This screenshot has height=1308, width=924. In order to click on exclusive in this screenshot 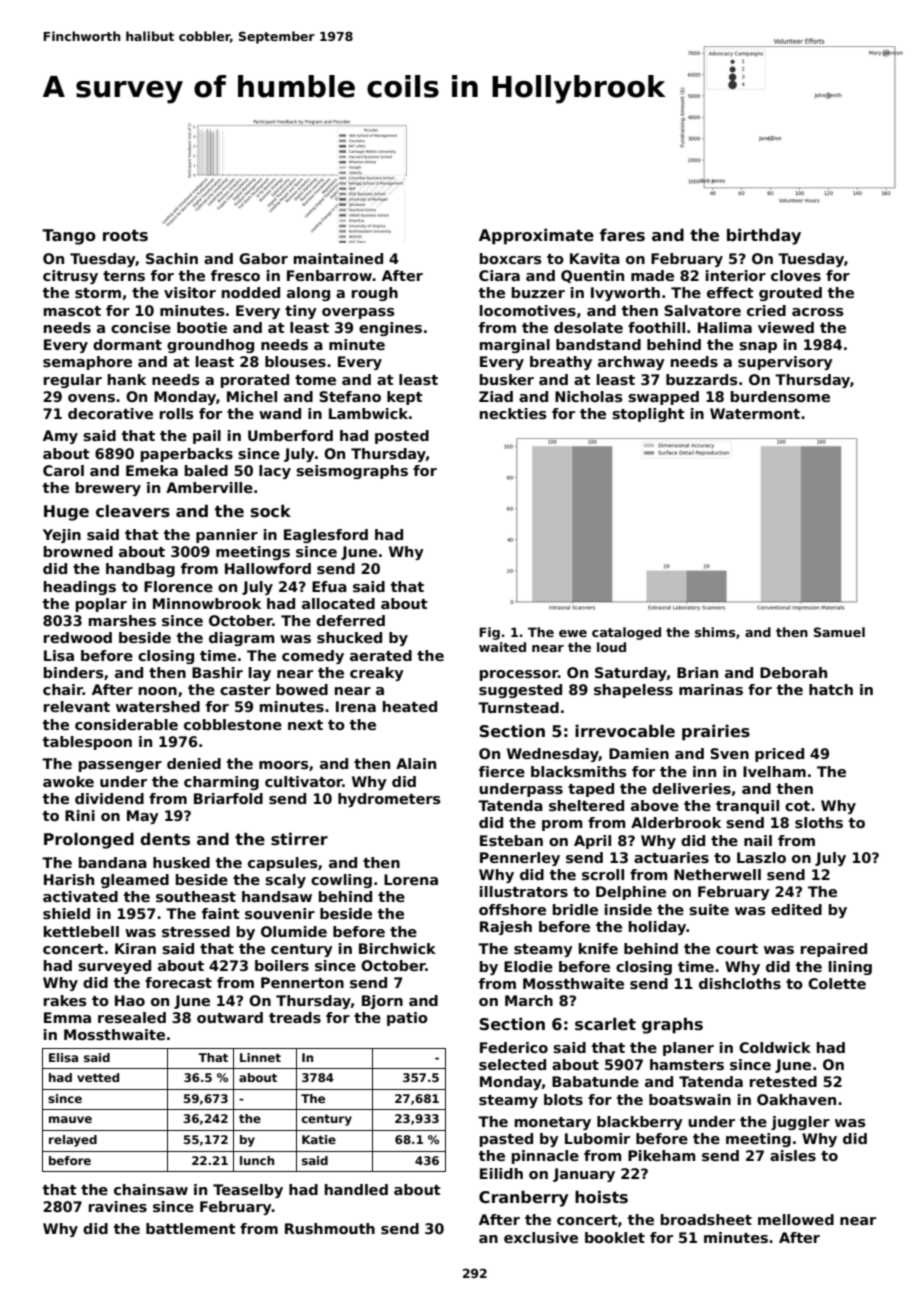, I will do `click(541, 1237)`.
